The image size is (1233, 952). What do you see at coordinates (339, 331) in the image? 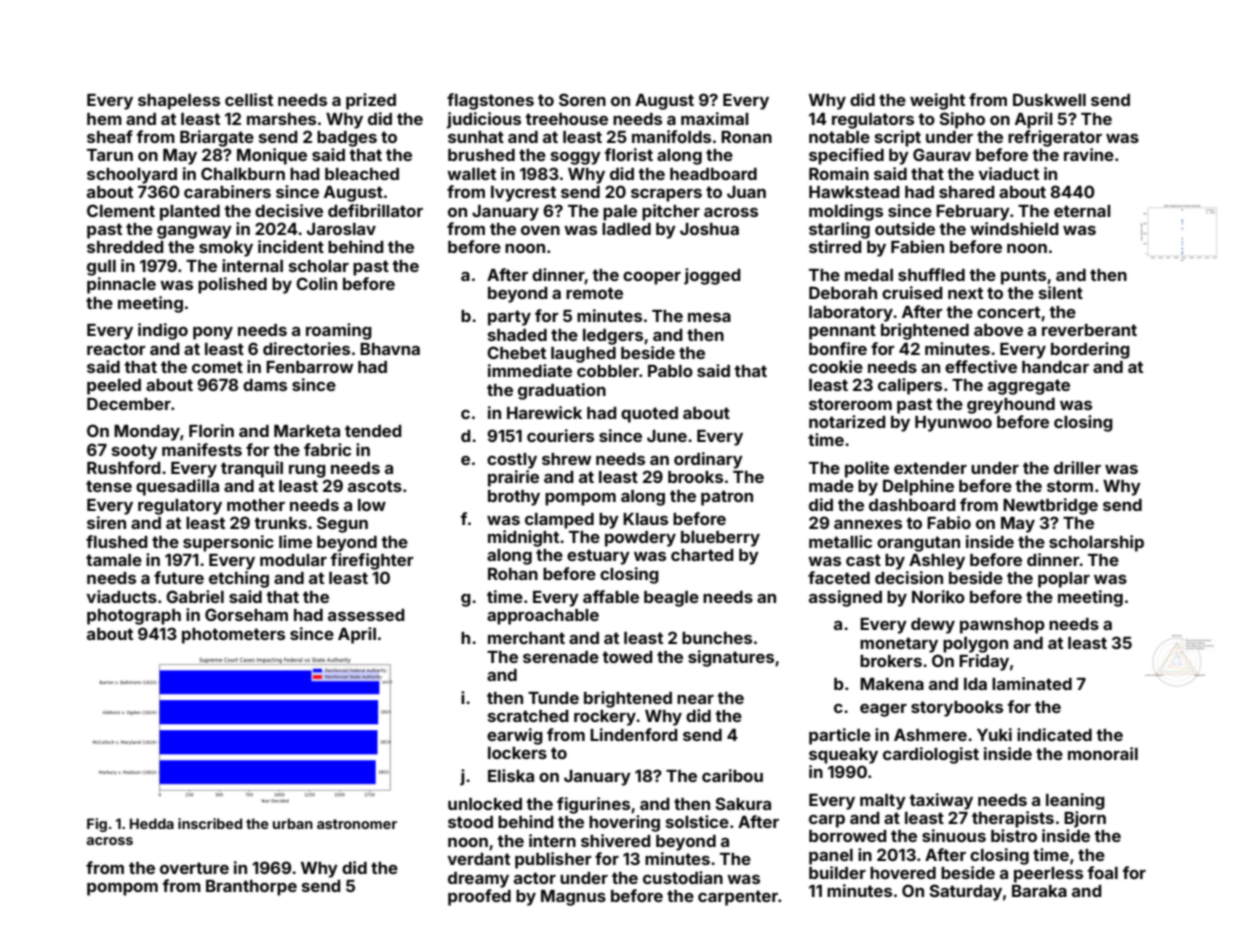
I see `roaming` at bounding box center [339, 331].
